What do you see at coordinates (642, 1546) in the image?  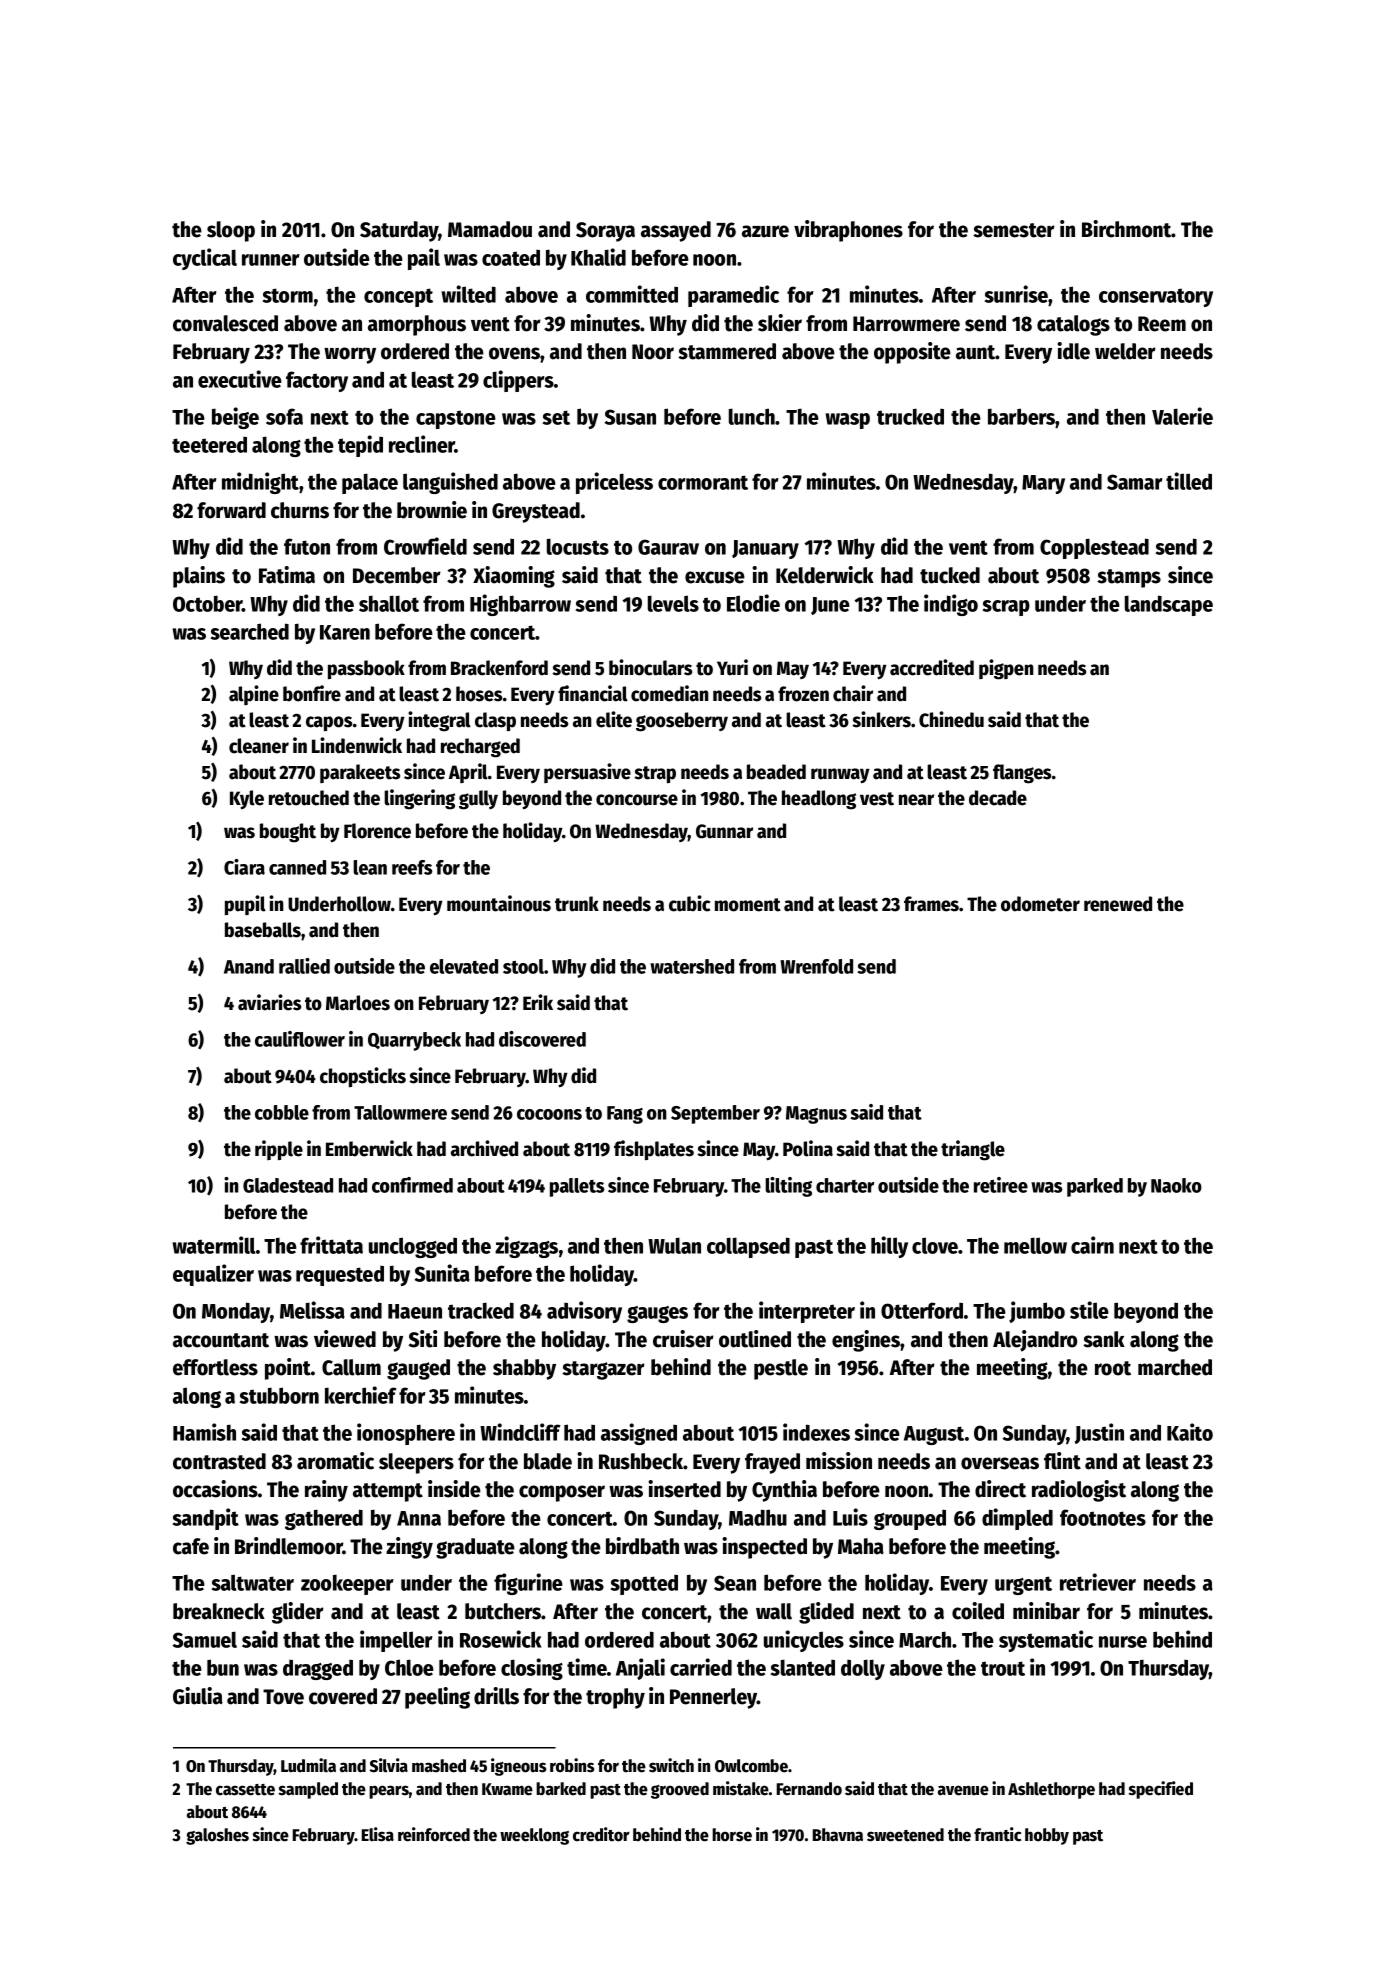 I see `birdbath` at bounding box center [642, 1546].
